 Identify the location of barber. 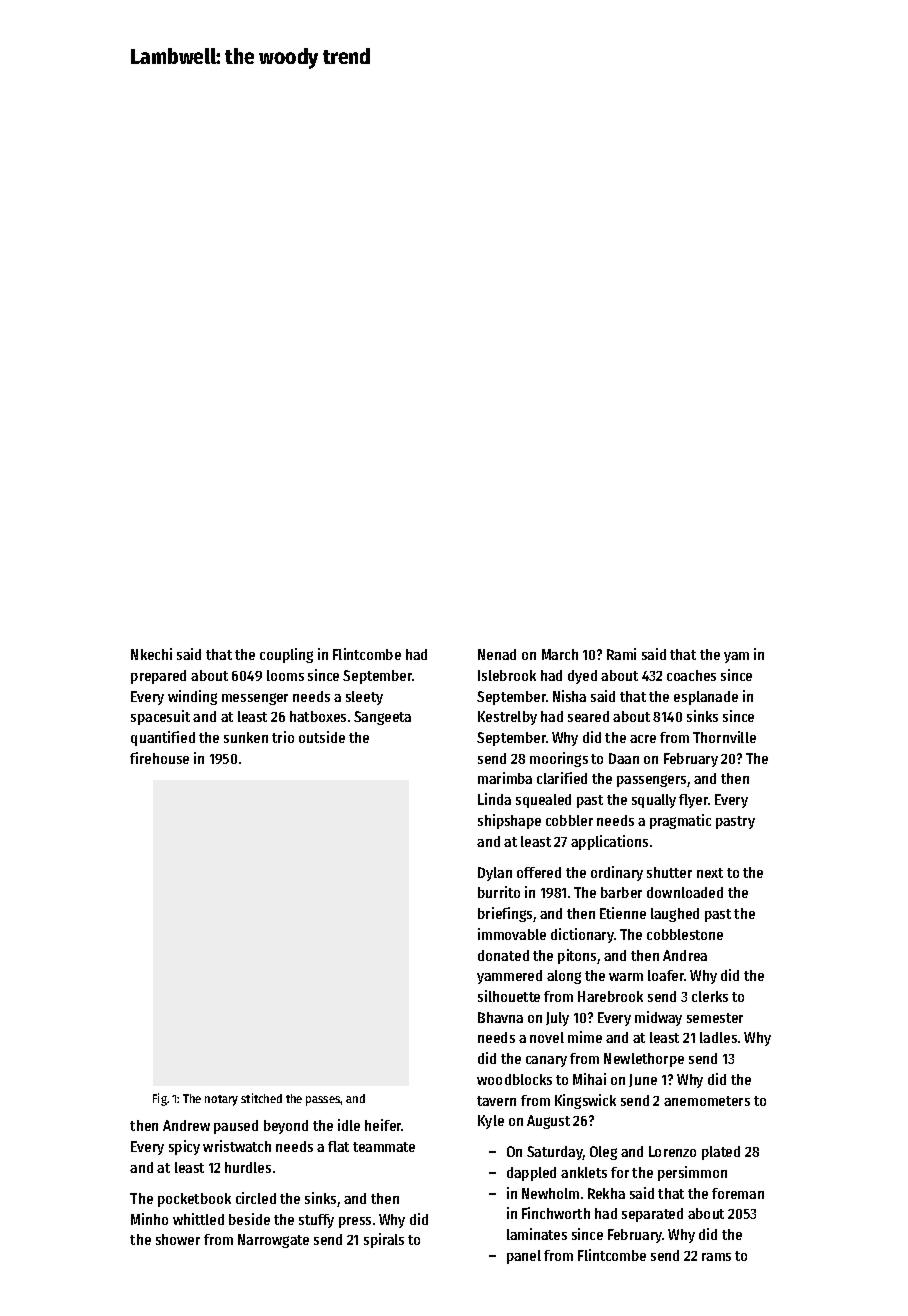
(621, 892).
